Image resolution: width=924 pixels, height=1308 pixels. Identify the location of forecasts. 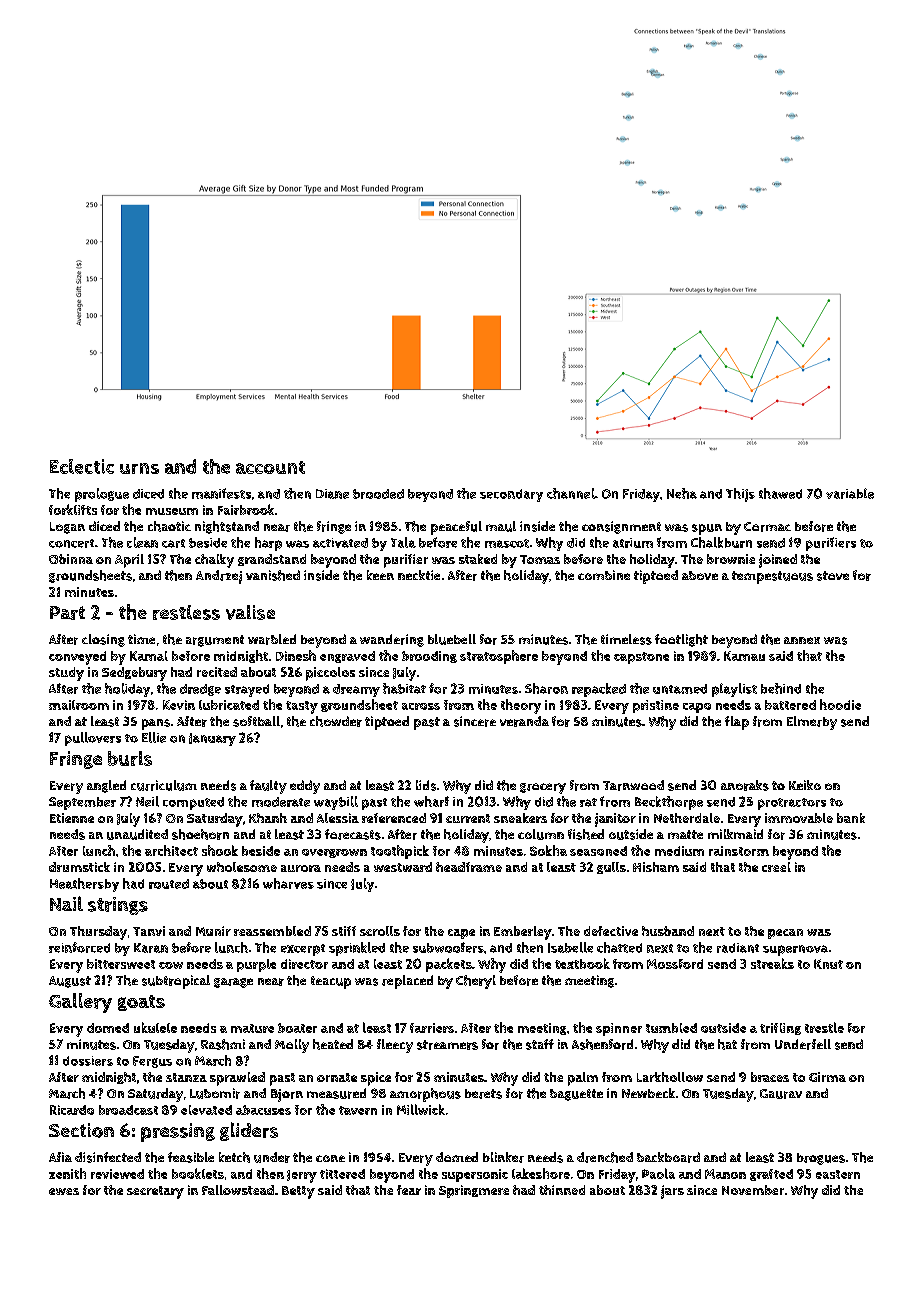
(353, 834).
